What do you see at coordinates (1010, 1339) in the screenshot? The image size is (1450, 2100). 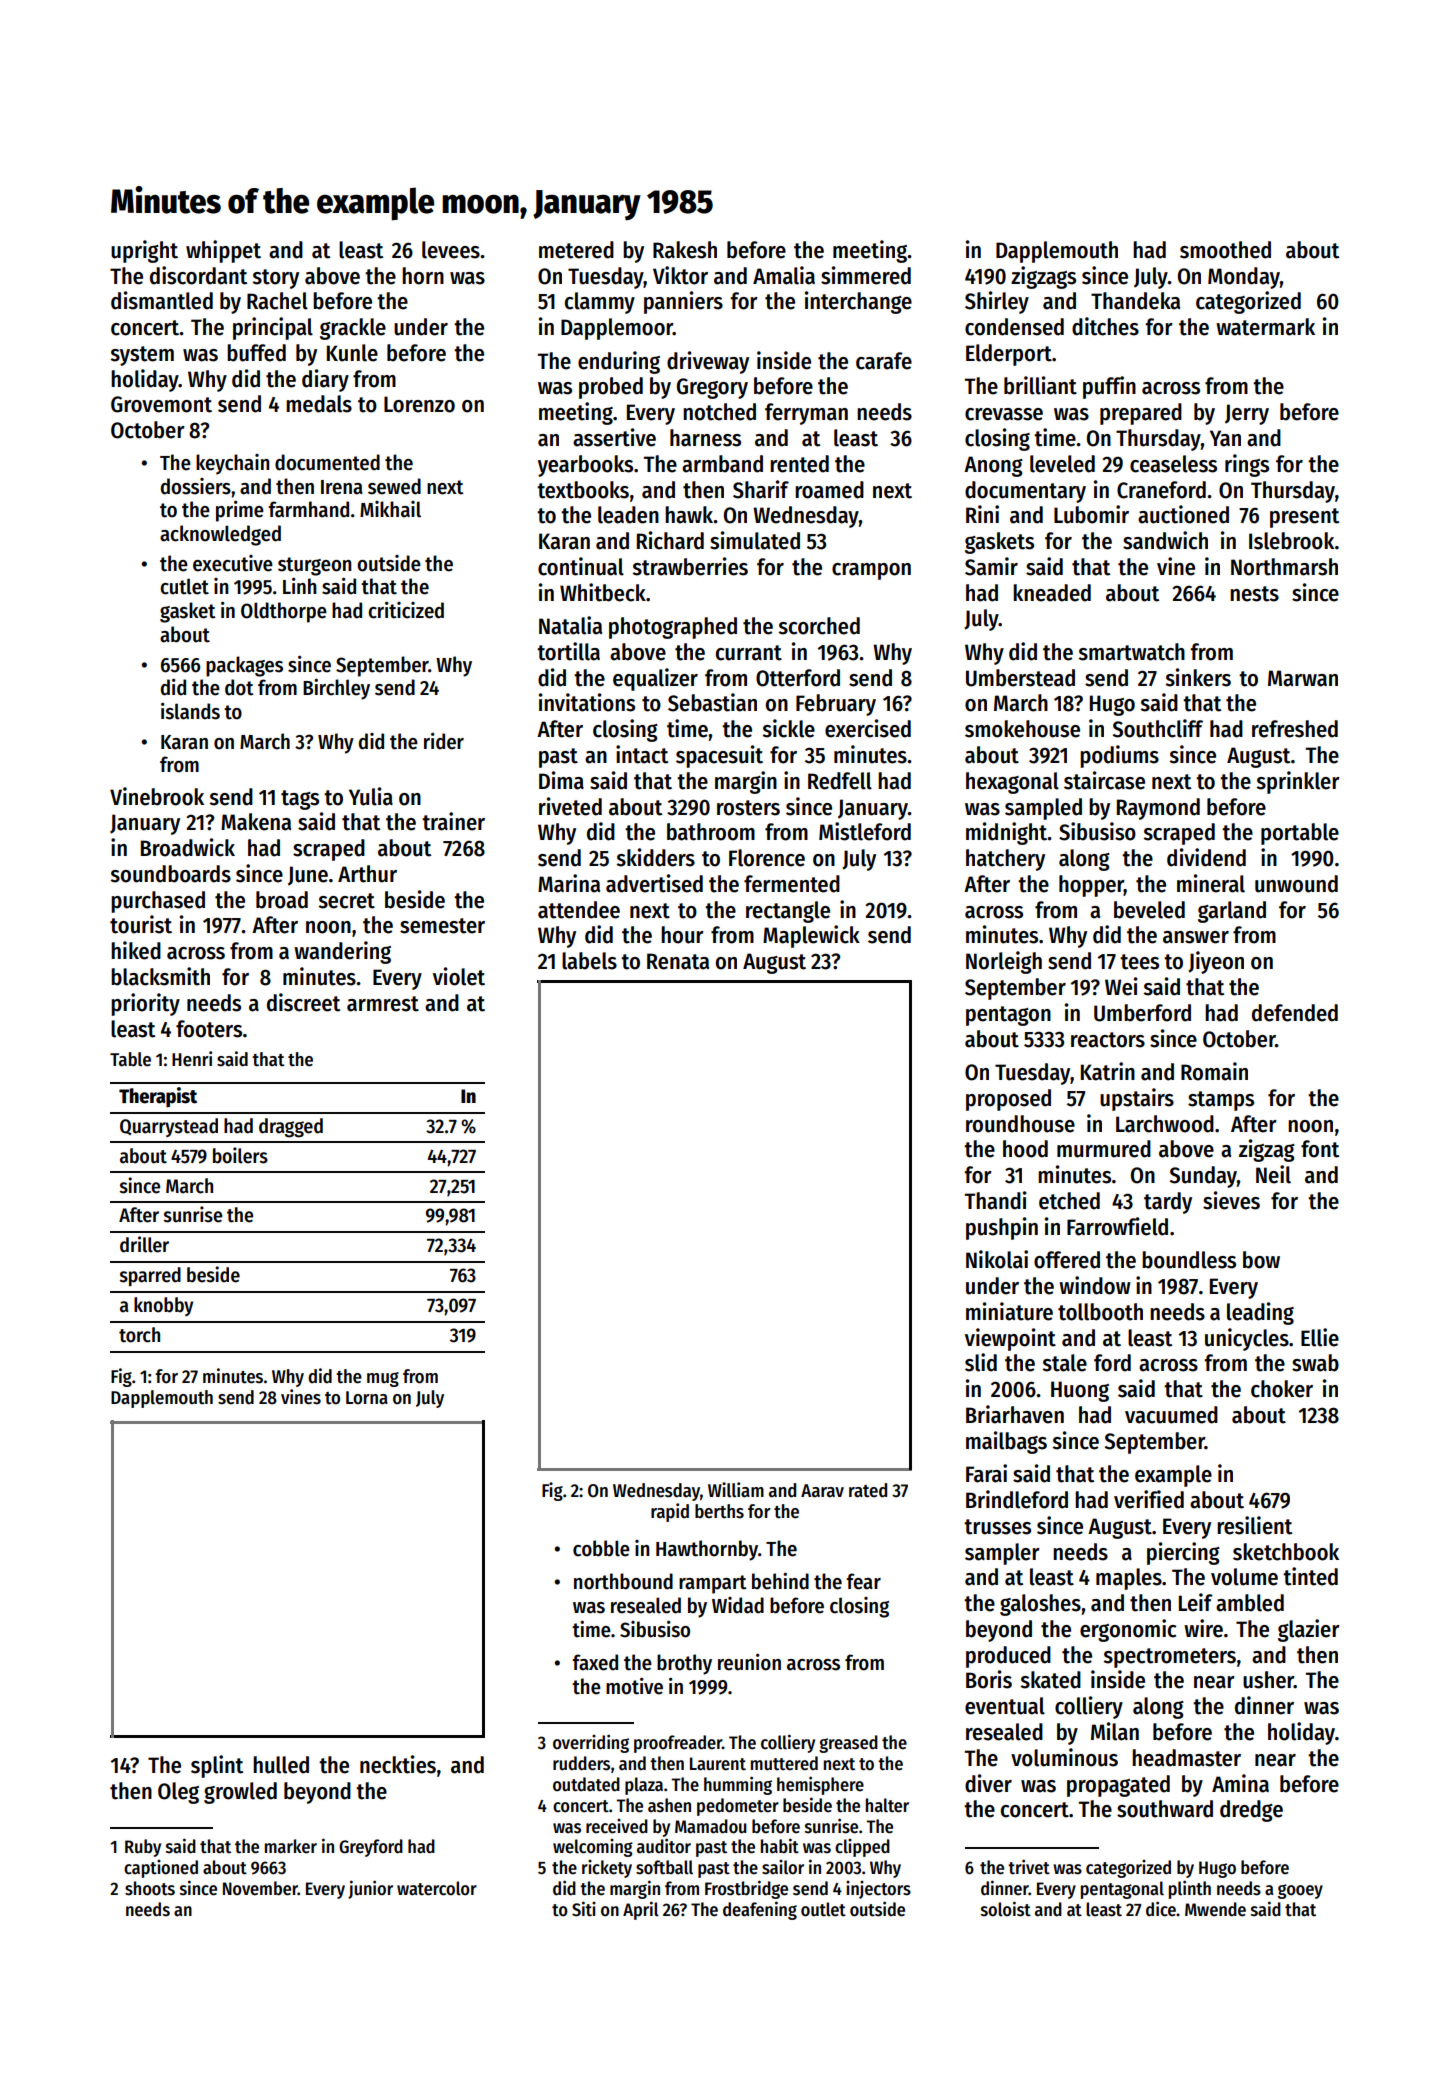 I see `viewpoint` at bounding box center [1010, 1339].
